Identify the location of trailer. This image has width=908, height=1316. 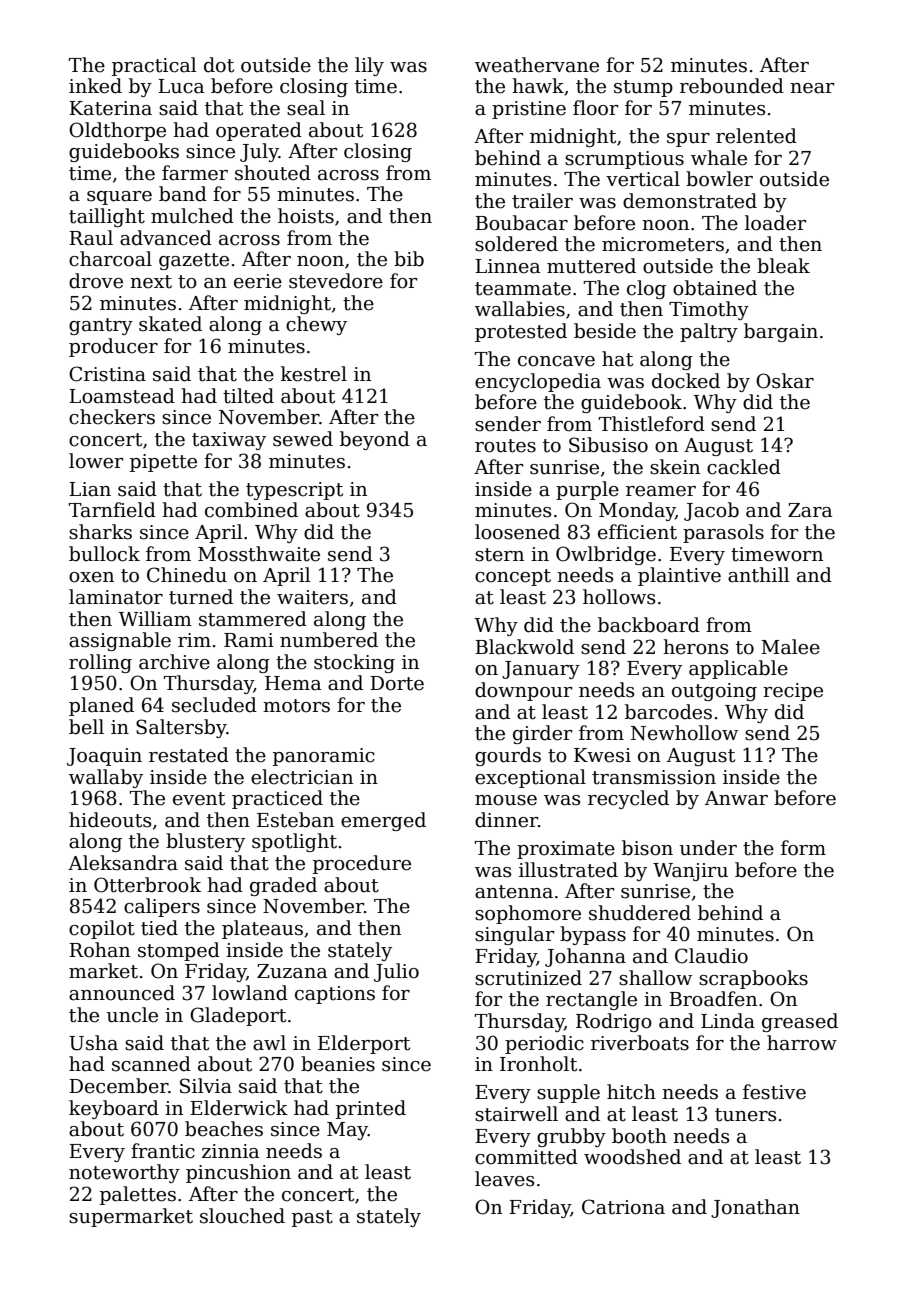
(542, 201).
